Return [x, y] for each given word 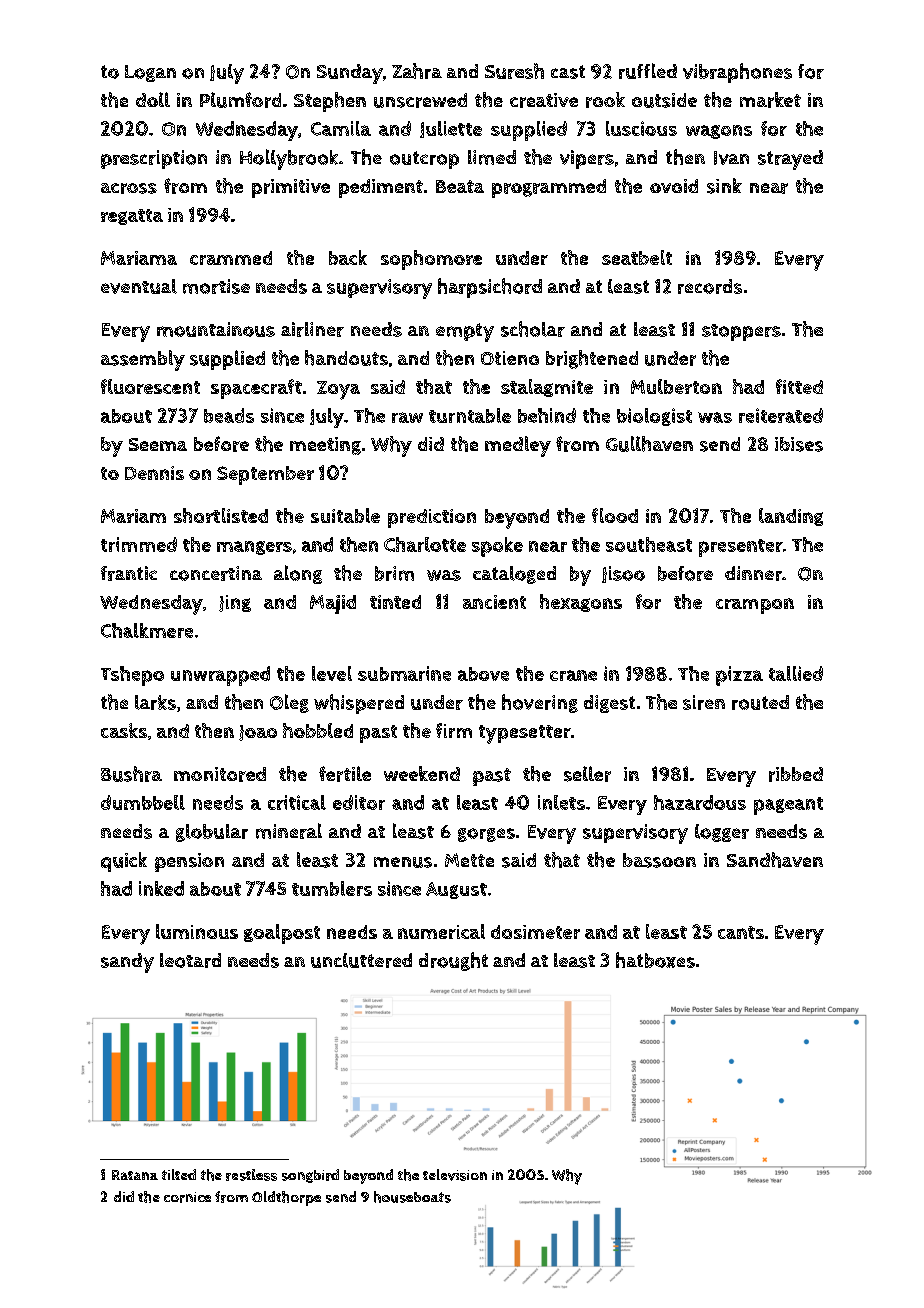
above [483, 674]
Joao [258, 733]
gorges [486, 835]
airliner [312, 329]
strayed [790, 160]
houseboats [412, 1197]
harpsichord [490, 288]
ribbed [796, 774]
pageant [788, 806]
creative [544, 100]
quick [124, 862]
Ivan [731, 158]
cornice [187, 1197]
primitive [291, 188]
